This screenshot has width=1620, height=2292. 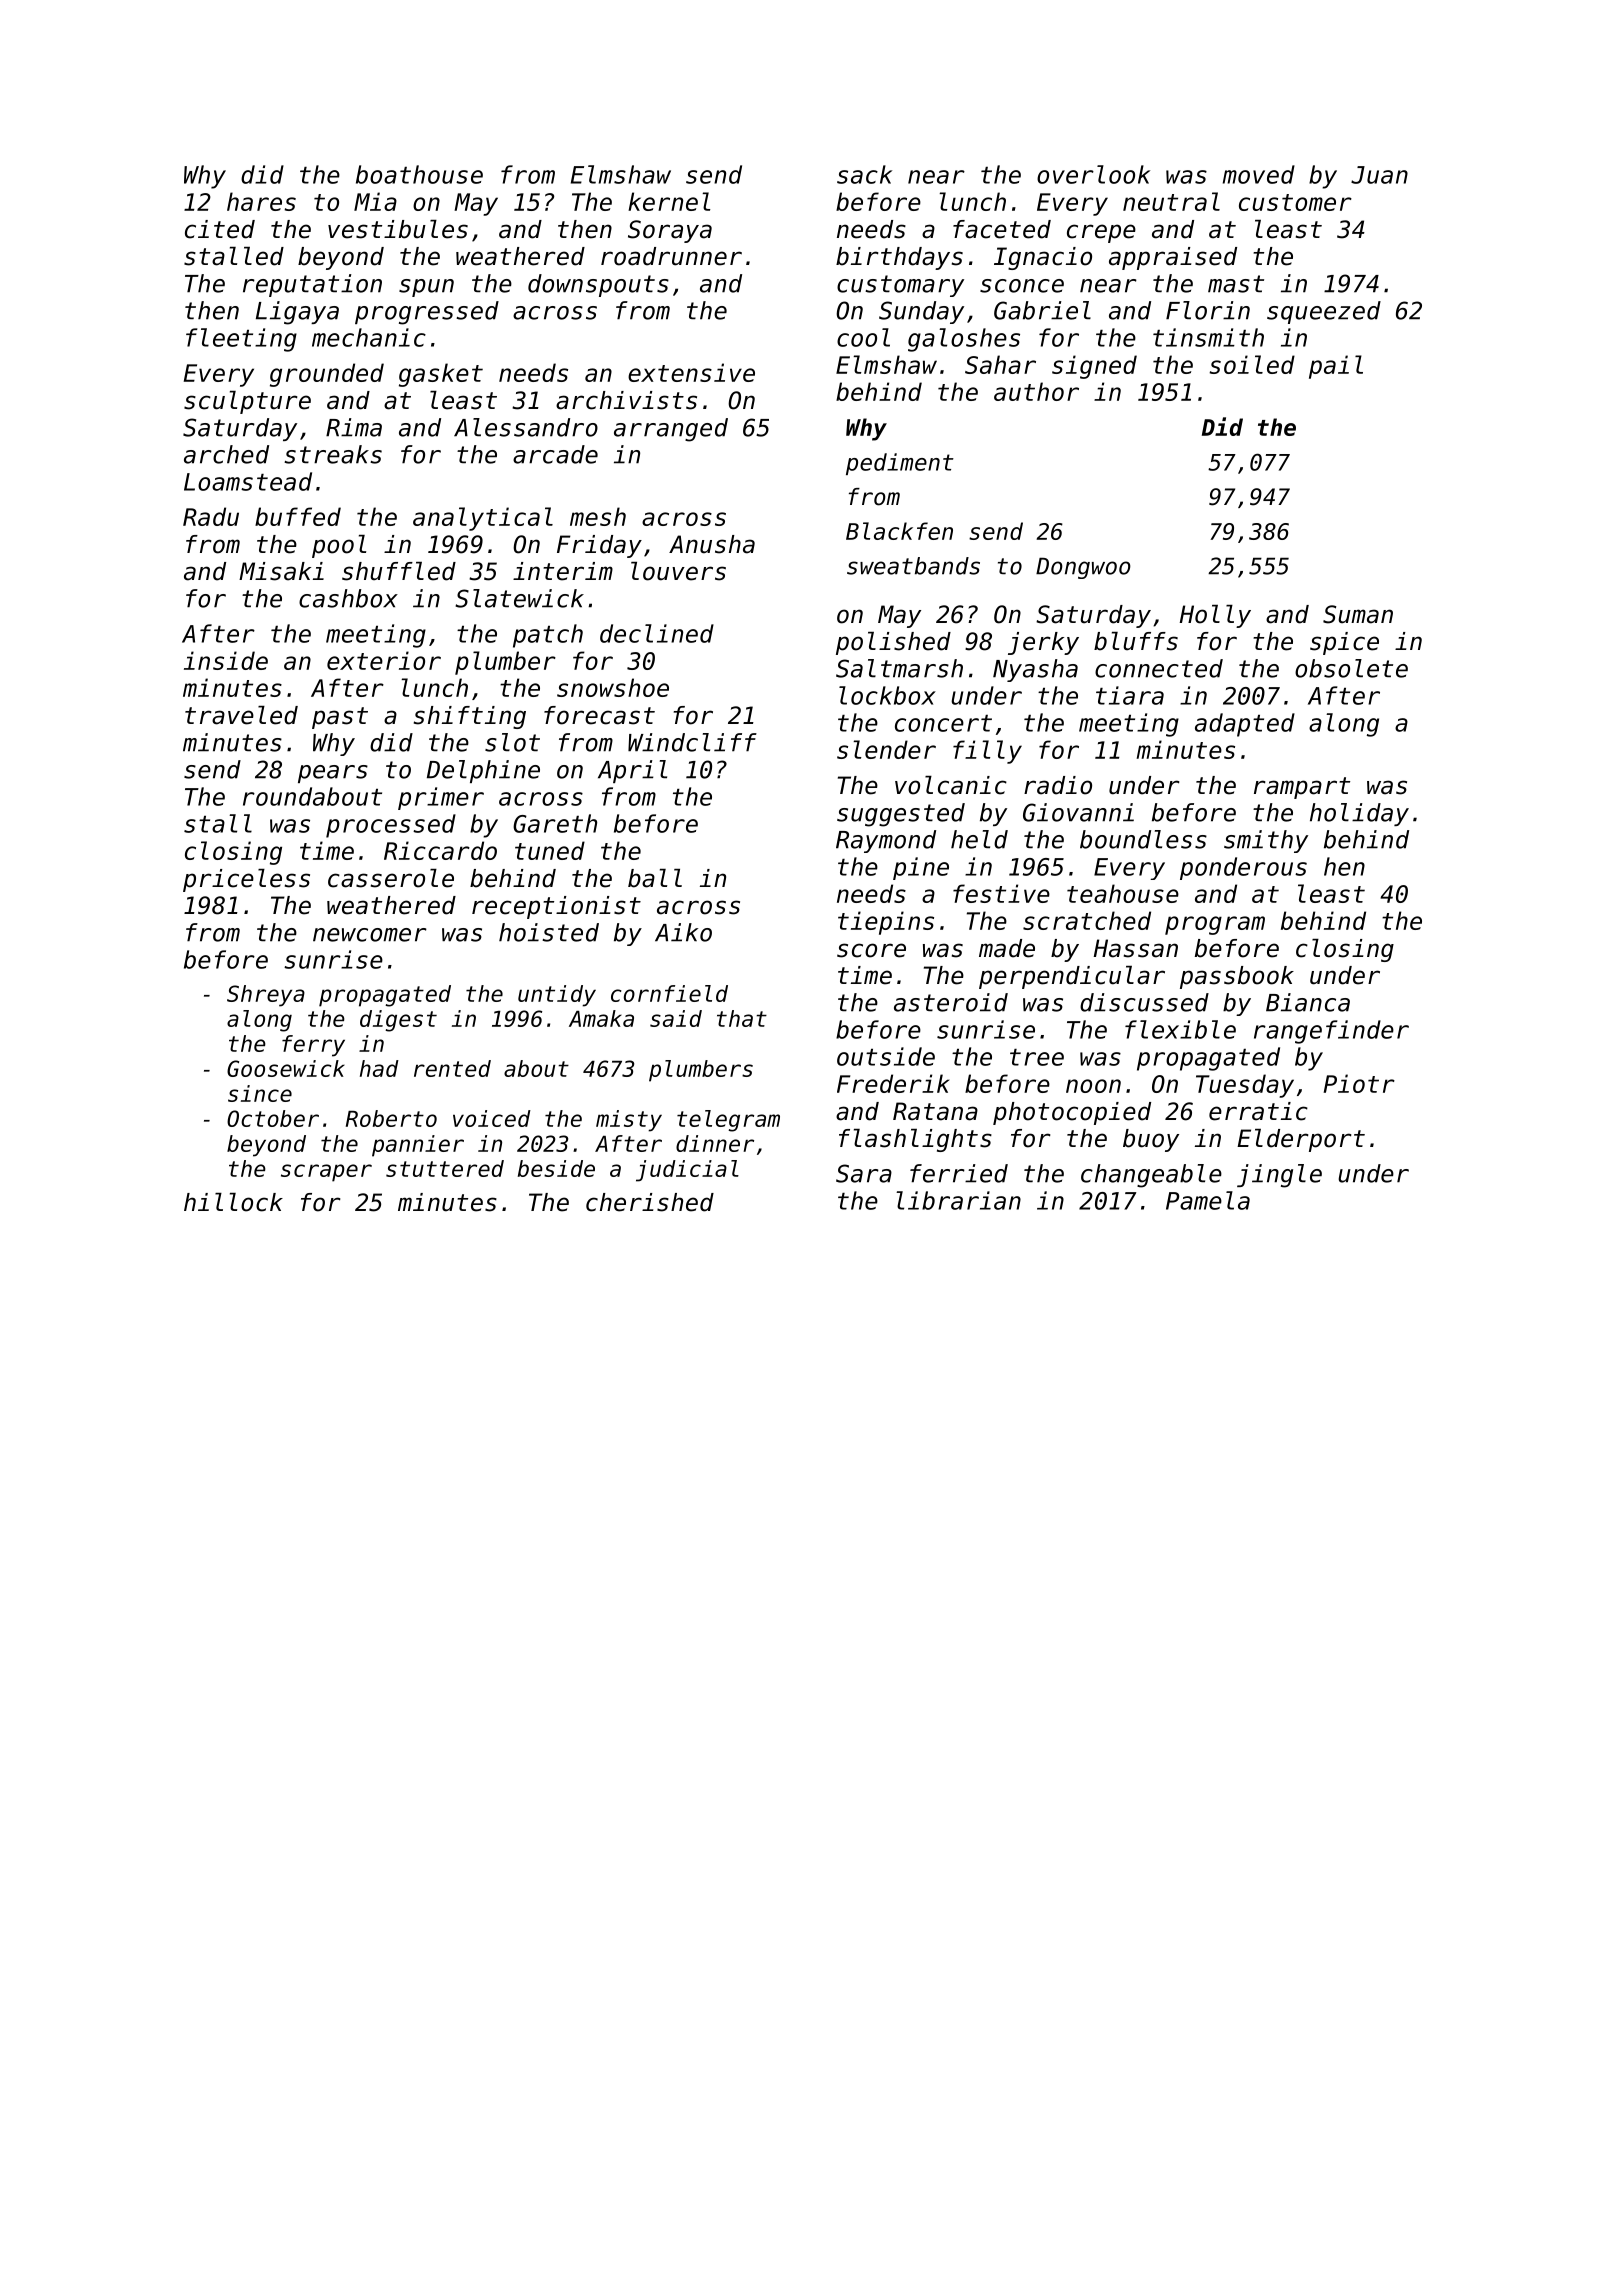 What do you see at coordinates (1151, 1140) in the screenshot?
I see `buoy` at bounding box center [1151, 1140].
